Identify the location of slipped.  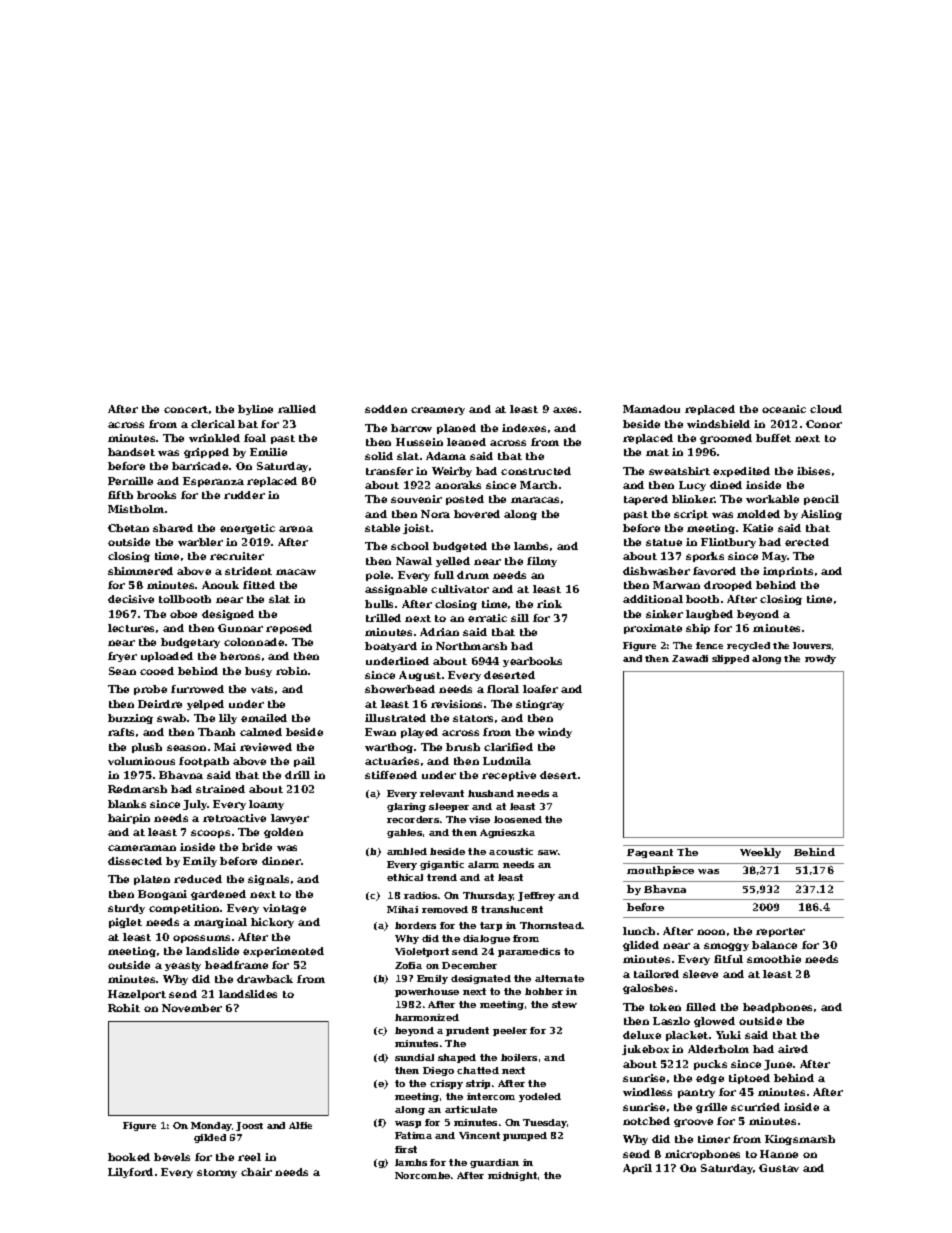
(730, 659).
